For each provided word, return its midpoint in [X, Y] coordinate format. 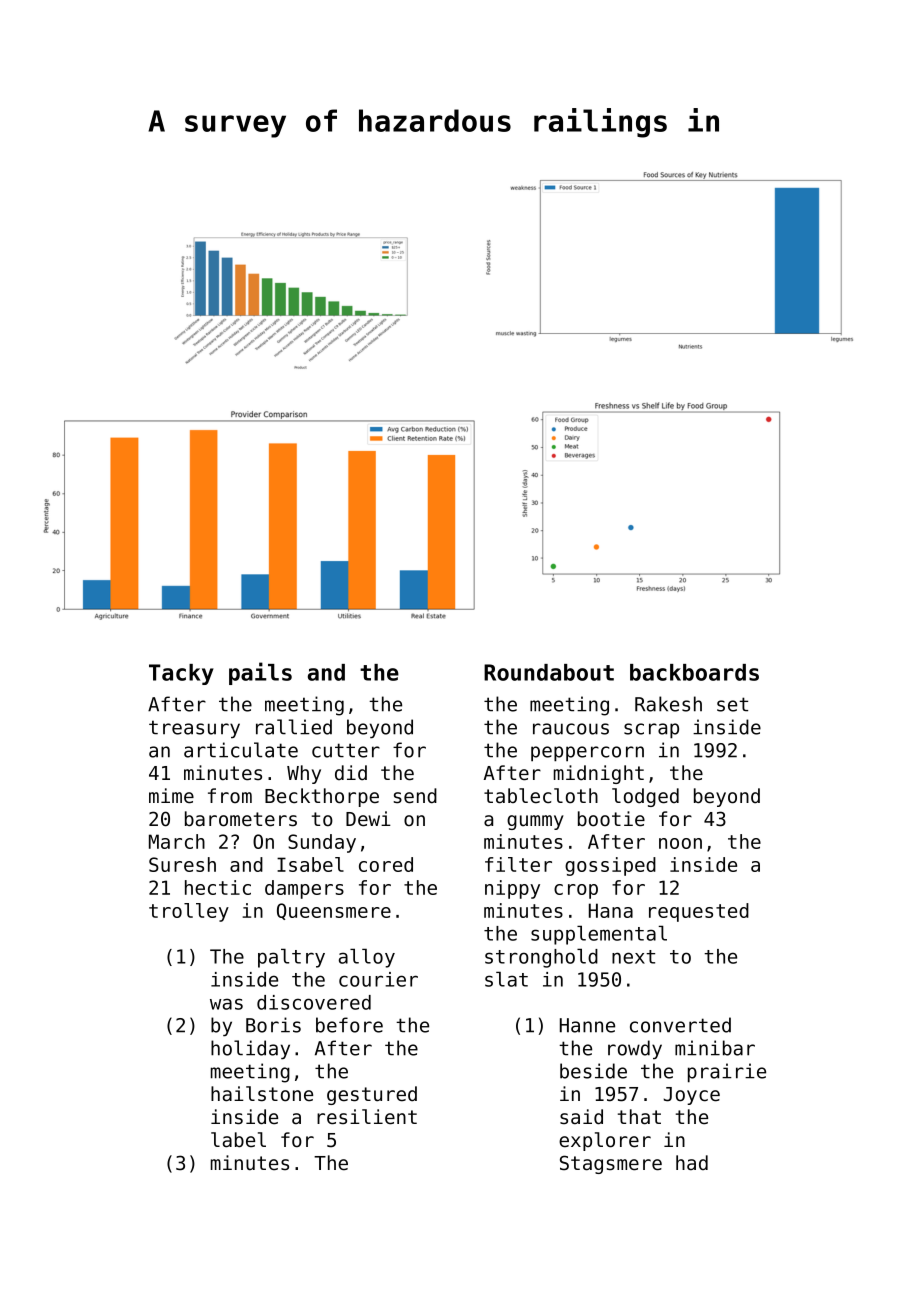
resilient [367, 1117]
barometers [241, 819]
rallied [294, 727]
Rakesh [668, 704]
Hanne [587, 1025]
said [581, 1117]
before [349, 1025]
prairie [727, 1073]
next [633, 957]
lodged [645, 797]
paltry [291, 958]
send [415, 796]
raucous [571, 729]
